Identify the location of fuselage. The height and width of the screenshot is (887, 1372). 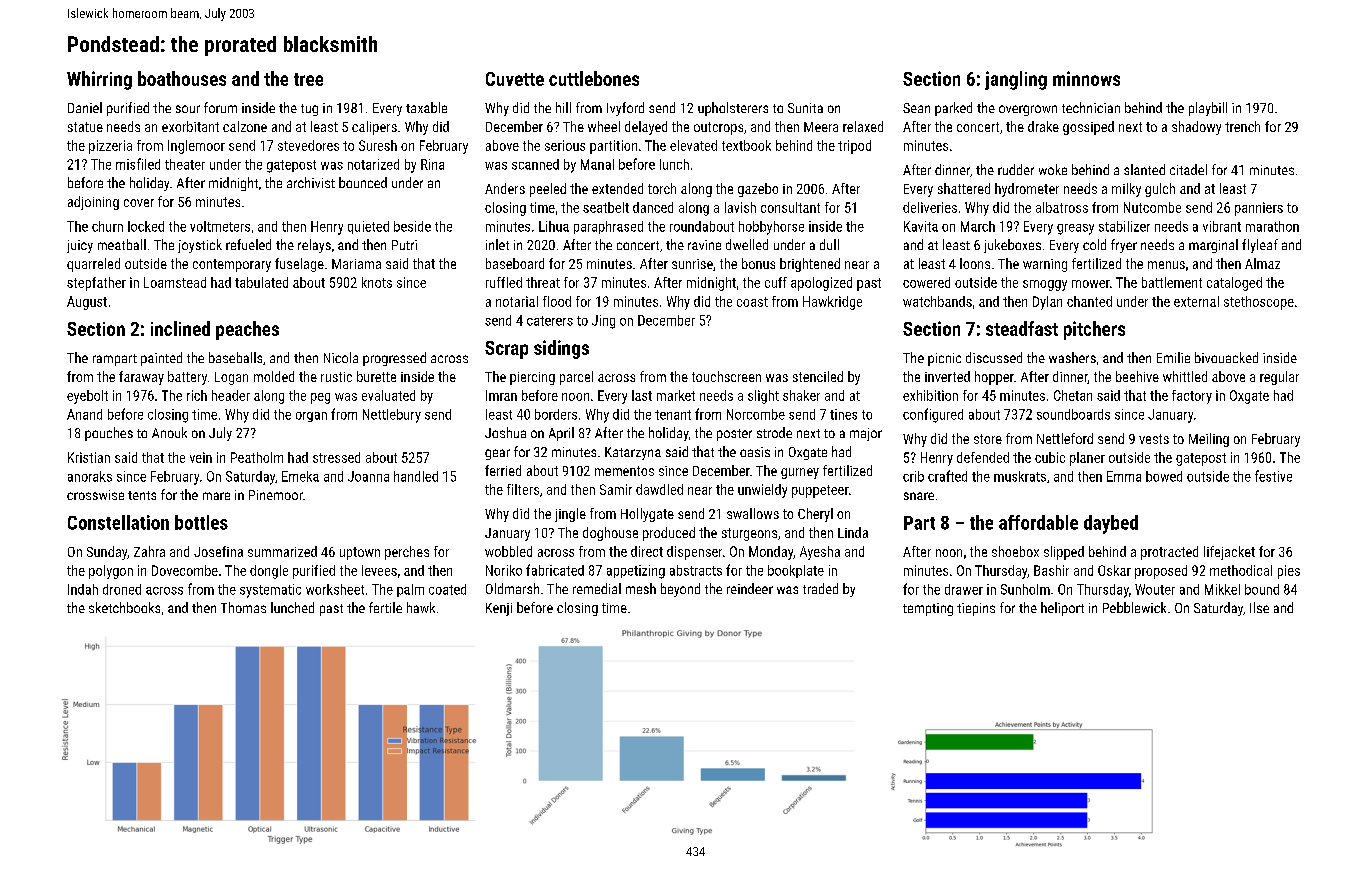
(299, 265).
